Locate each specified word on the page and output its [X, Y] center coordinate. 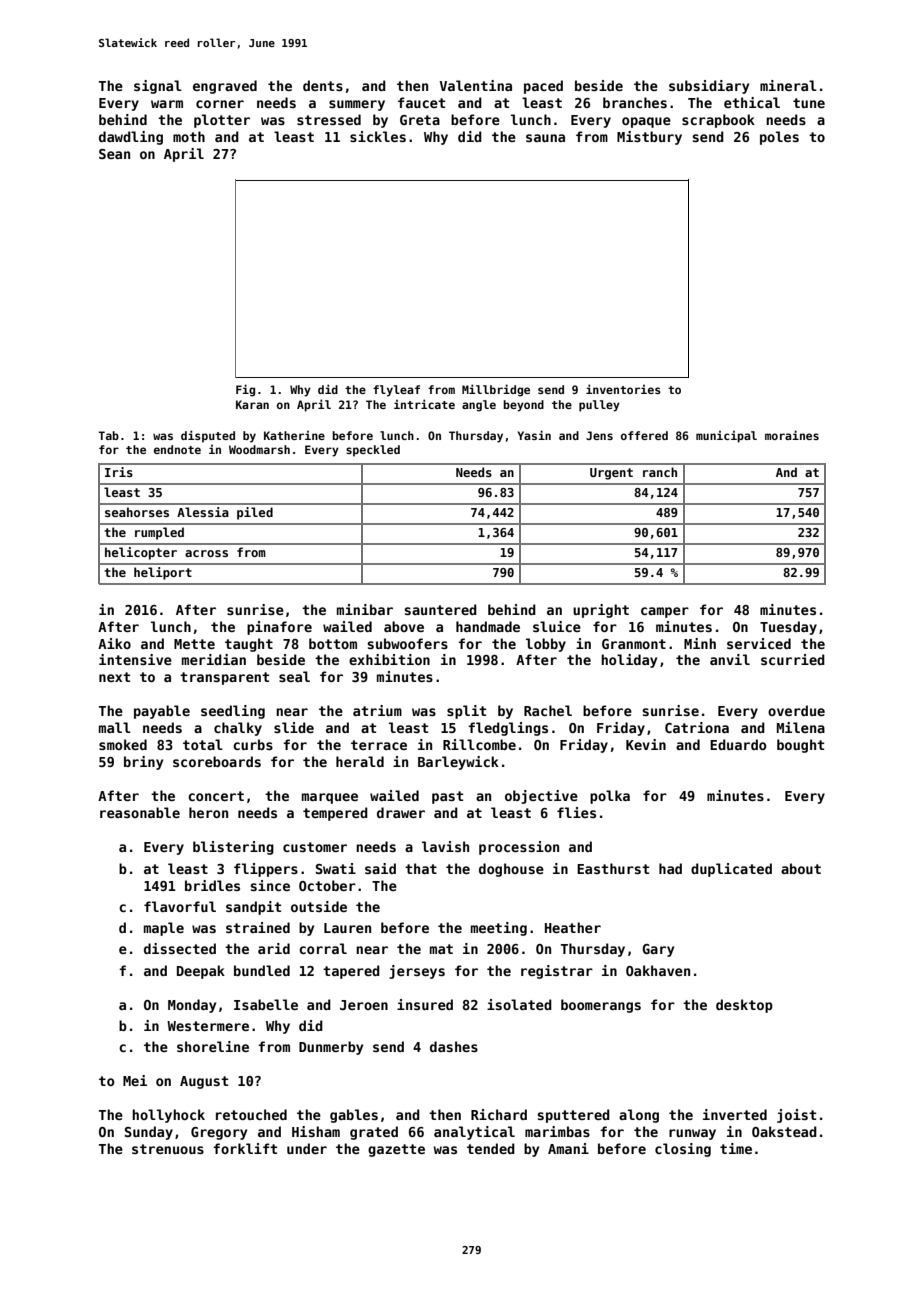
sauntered [440, 609]
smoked [123, 744]
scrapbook [718, 121]
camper [665, 612]
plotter [222, 121]
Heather [573, 927]
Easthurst [613, 868]
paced [543, 87]
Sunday [149, 1133]
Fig [245, 390]
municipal [726, 437]
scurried [793, 659]
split [466, 712]
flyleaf [396, 391]
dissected [180, 948]
